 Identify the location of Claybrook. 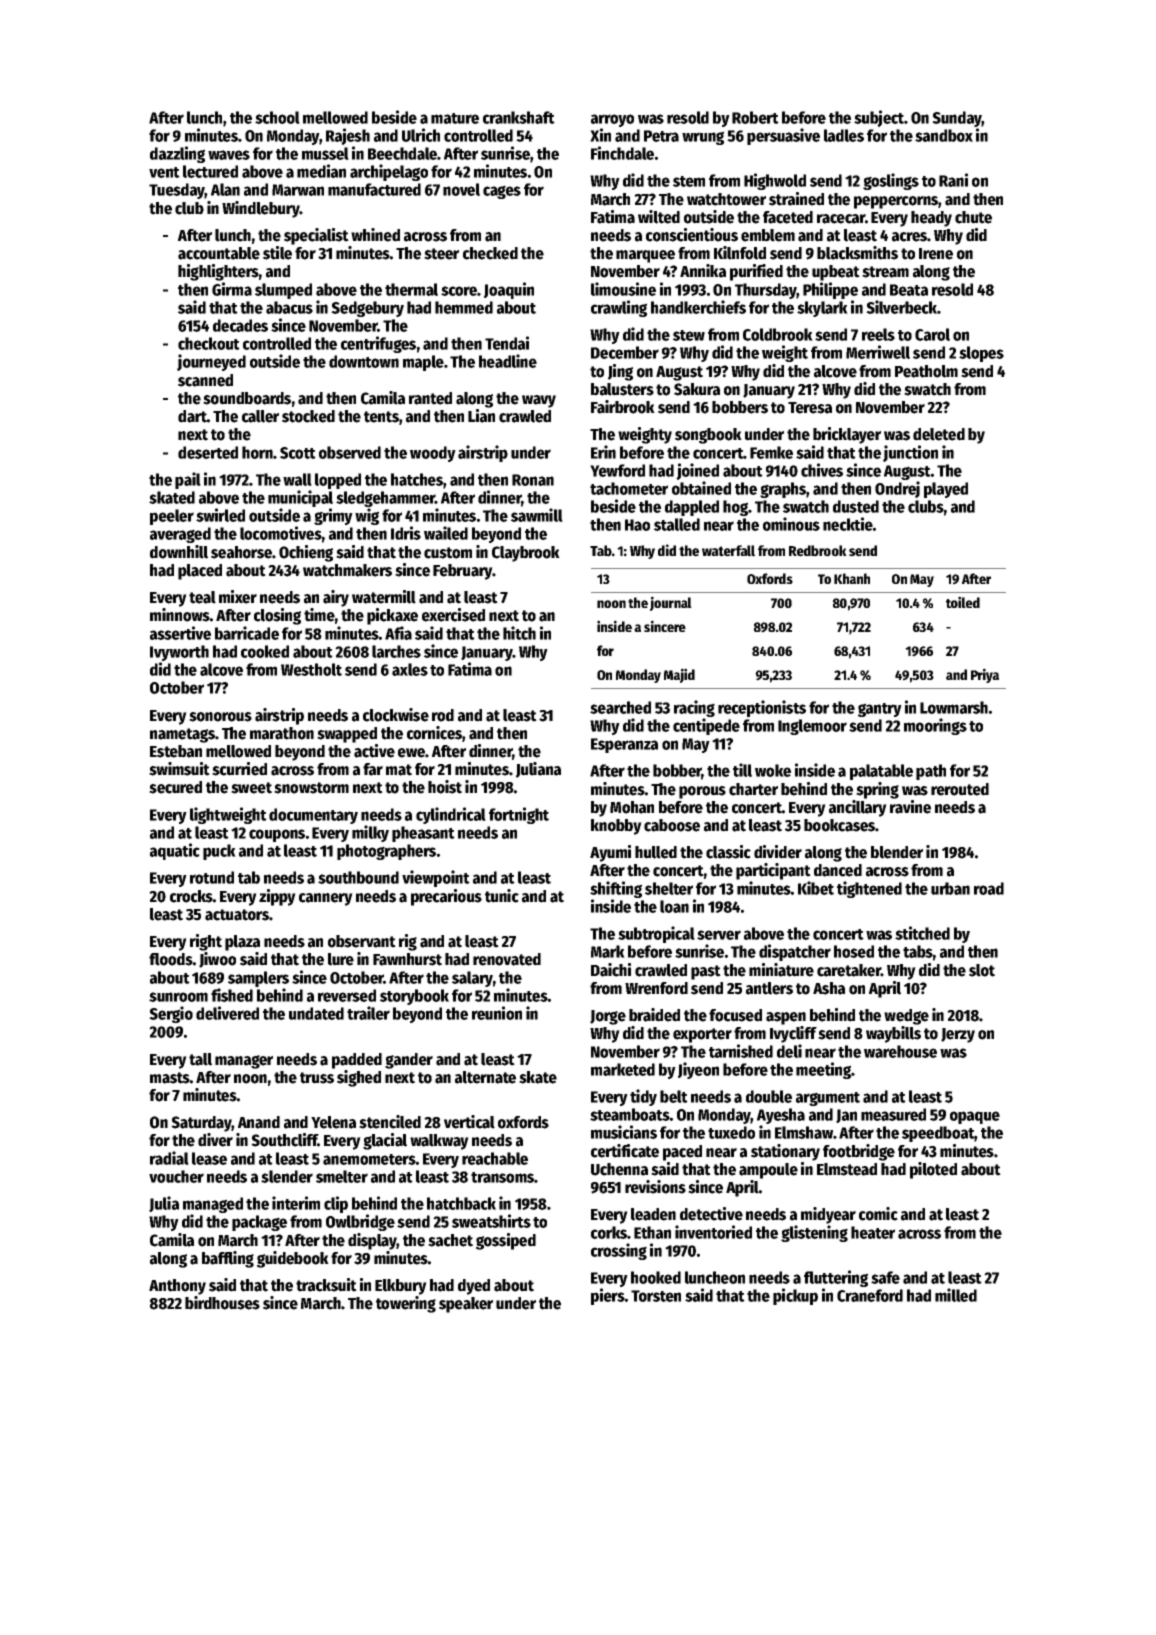
(526, 554).
